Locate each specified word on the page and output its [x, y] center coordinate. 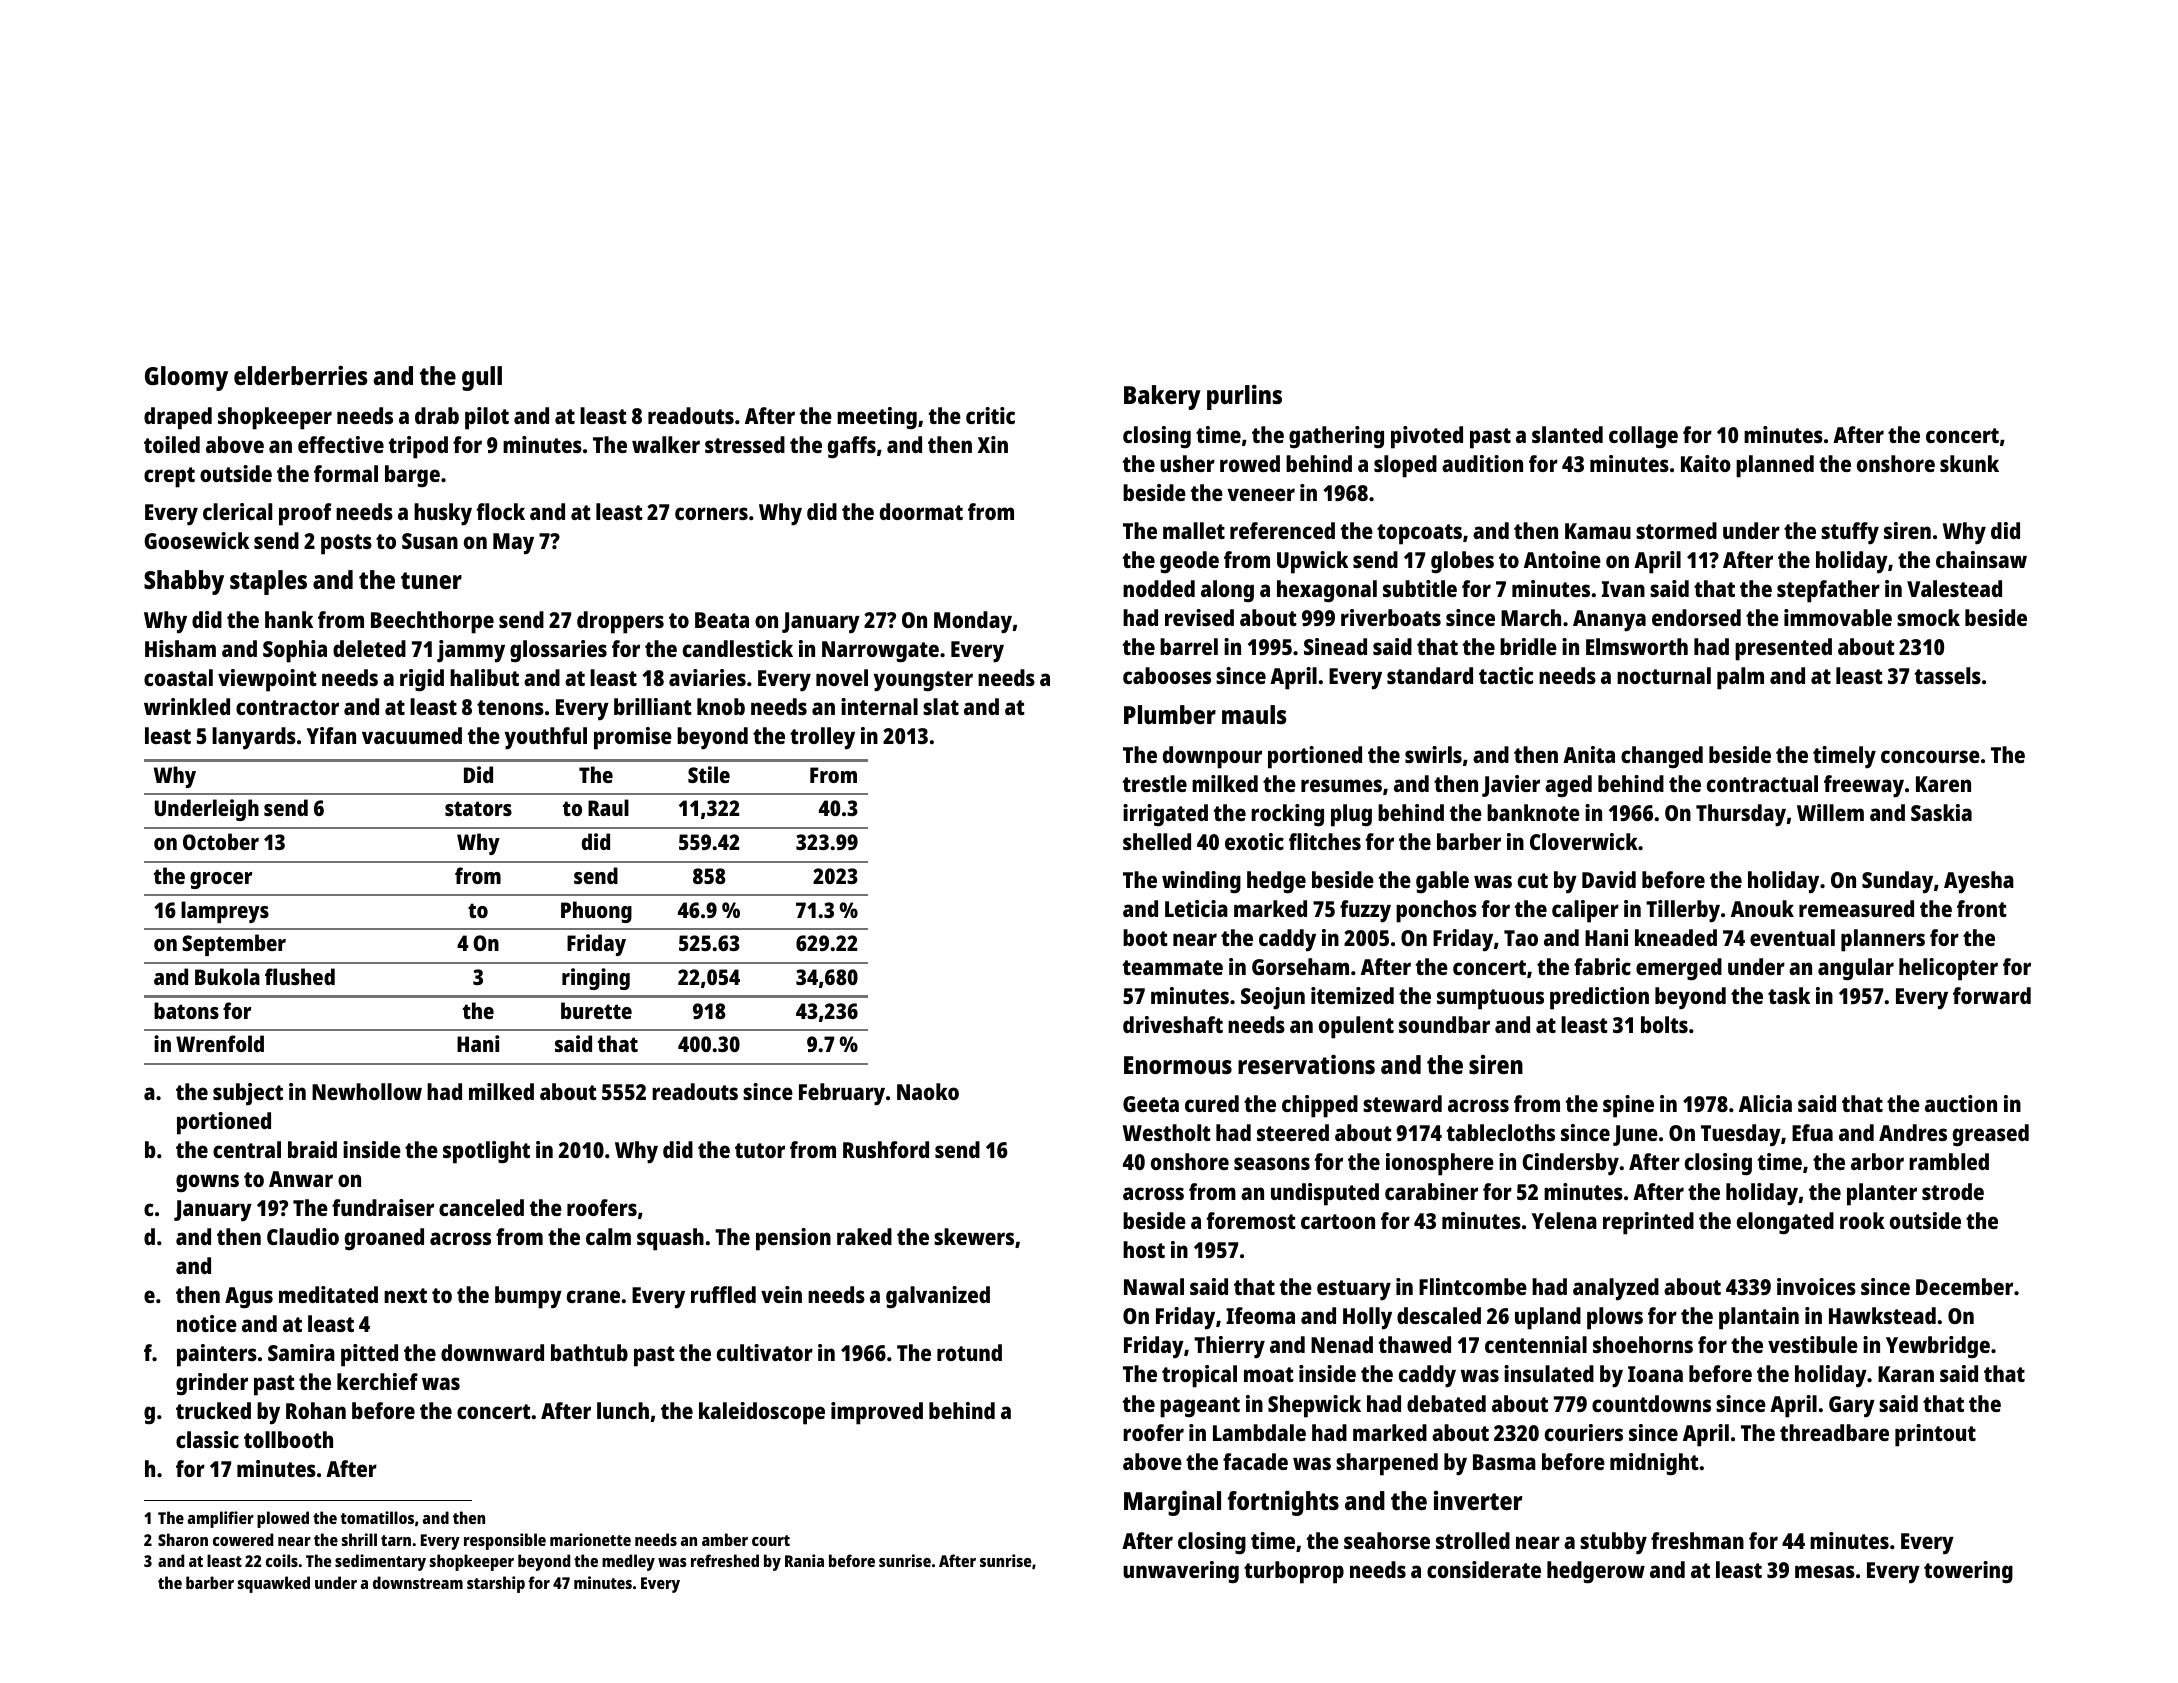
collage [1643, 437]
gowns [207, 1183]
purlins [1244, 397]
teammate [1173, 967]
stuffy [1850, 533]
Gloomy [186, 378]
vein [781, 1294]
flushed [300, 976]
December [1964, 1286]
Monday [973, 622]
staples [268, 582]
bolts [1664, 1024]
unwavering [1181, 1572]
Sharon [183, 1539]
